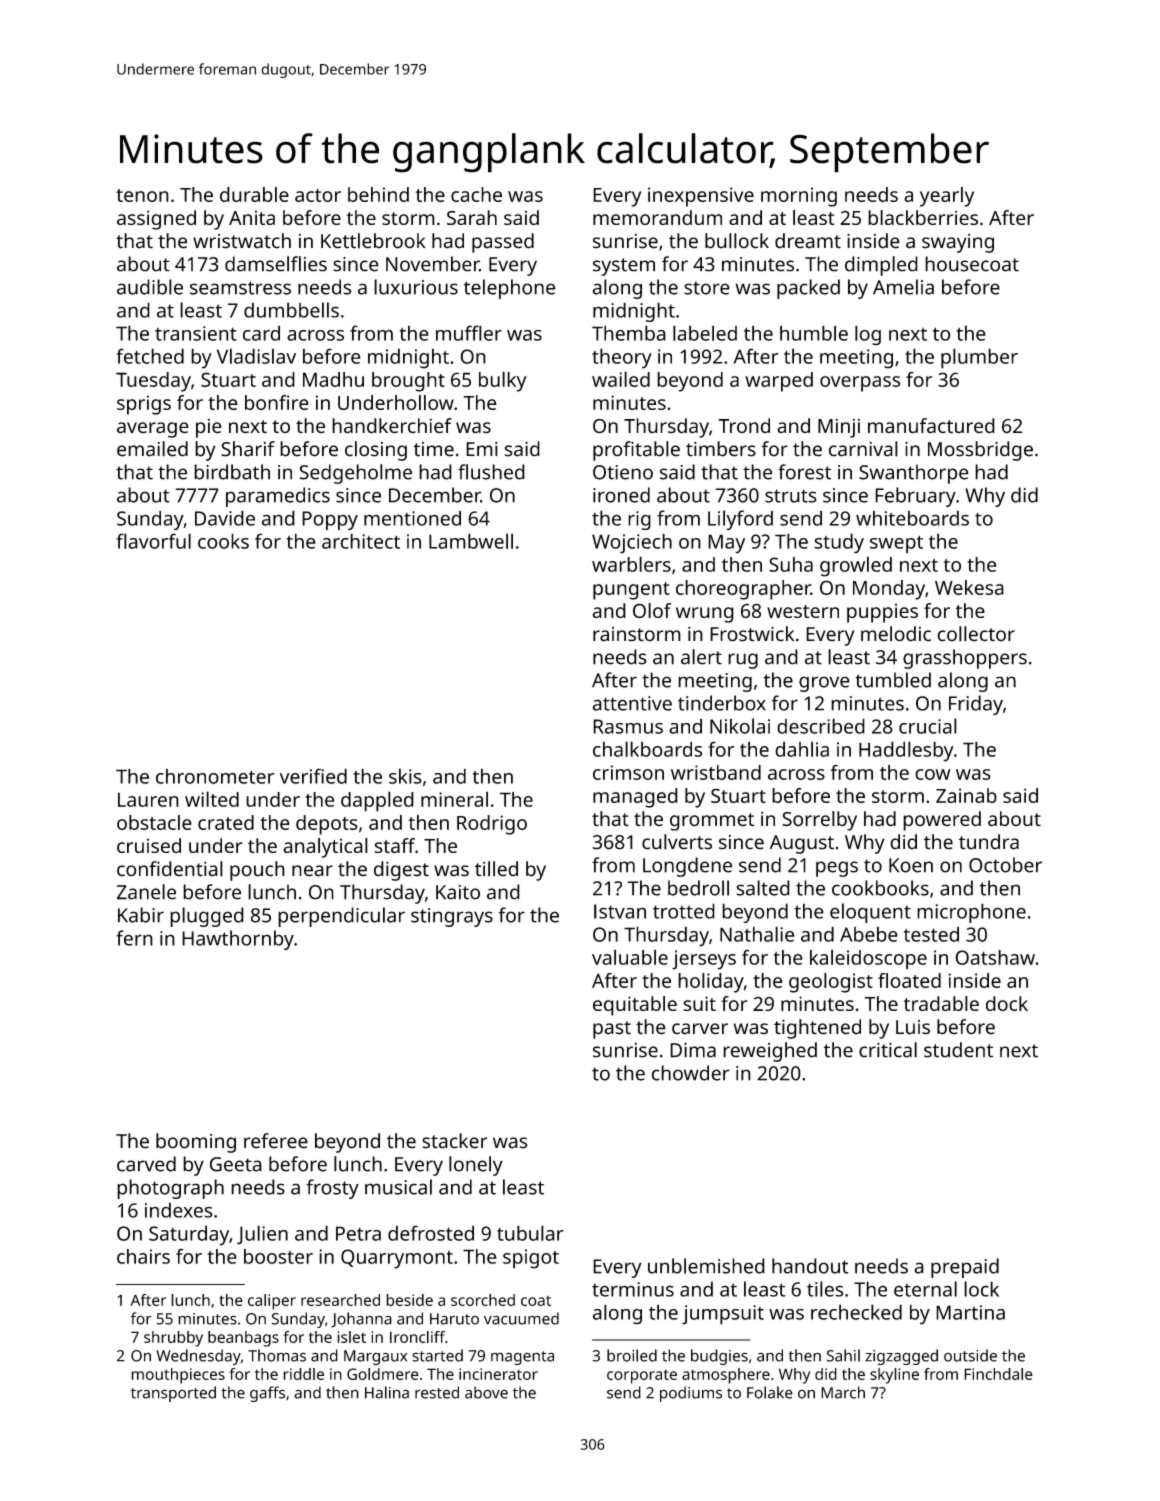  What do you see at coordinates (969, 587) in the screenshot?
I see `Wekesa` at bounding box center [969, 587].
